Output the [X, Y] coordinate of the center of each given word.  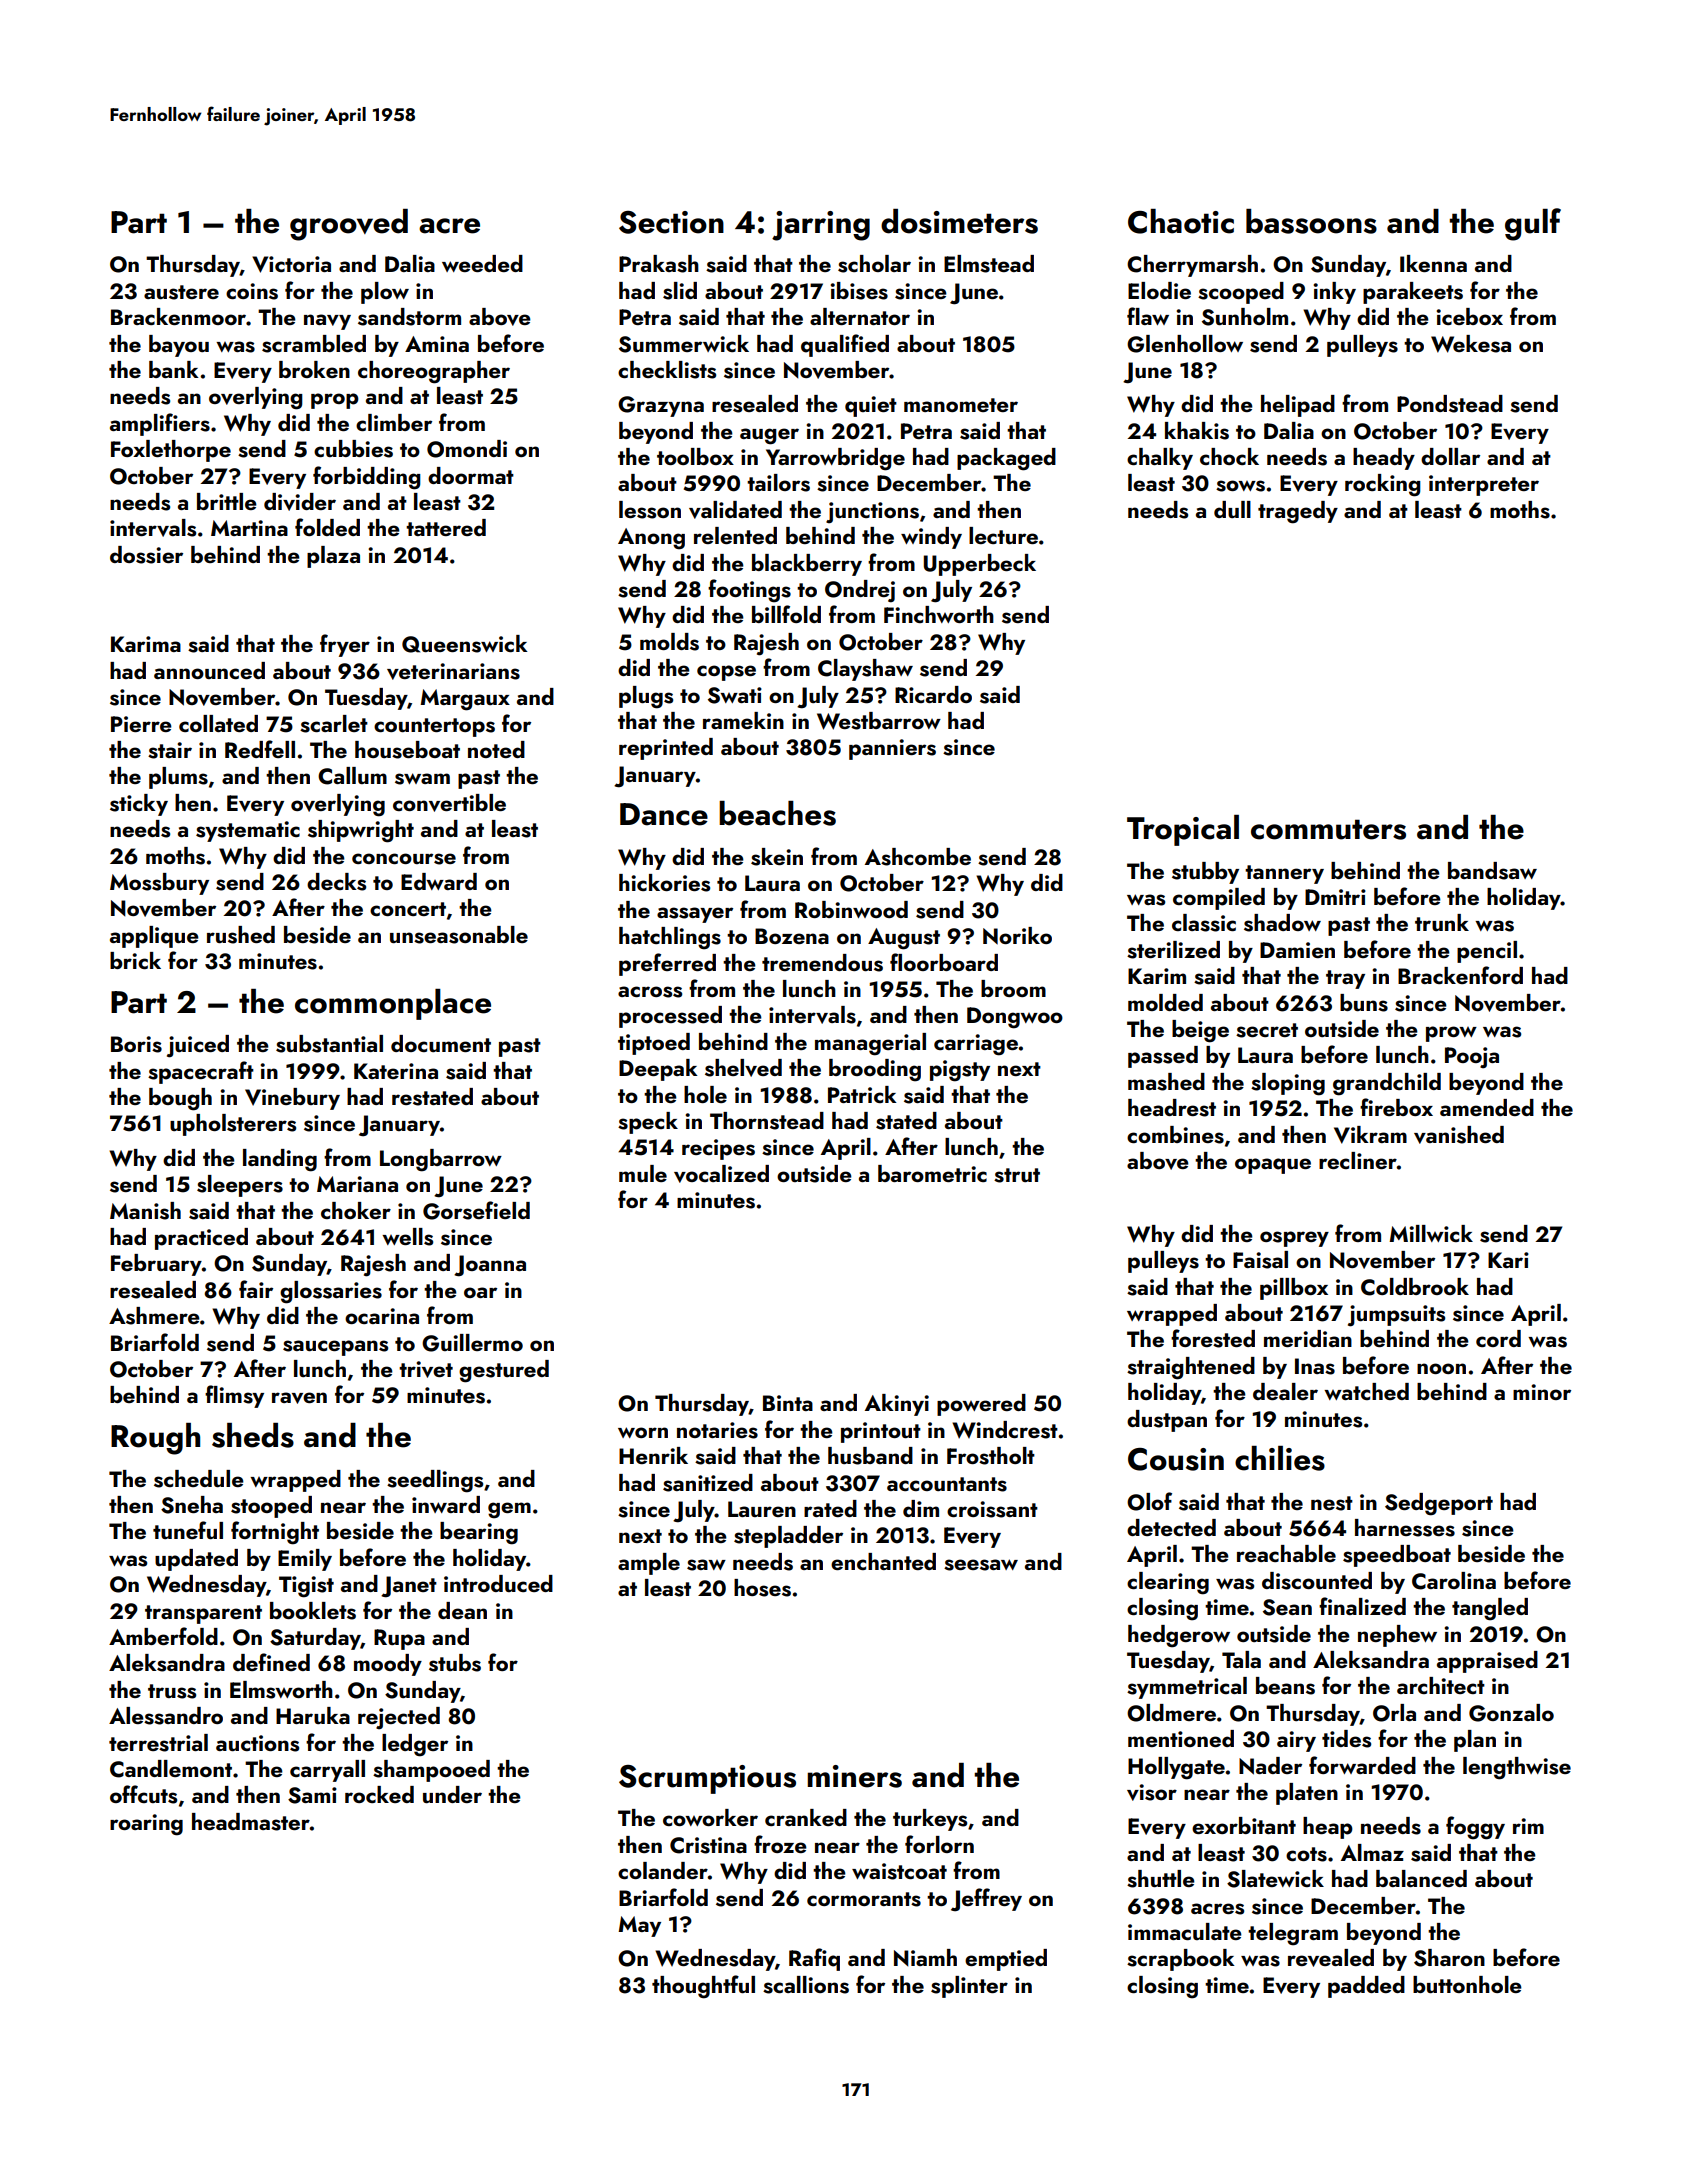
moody [388, 1665]
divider [300, 502]
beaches [777, 813]
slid [680, 291]
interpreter [1484, 485]
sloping [1288, 1084]
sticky [139, 805]
